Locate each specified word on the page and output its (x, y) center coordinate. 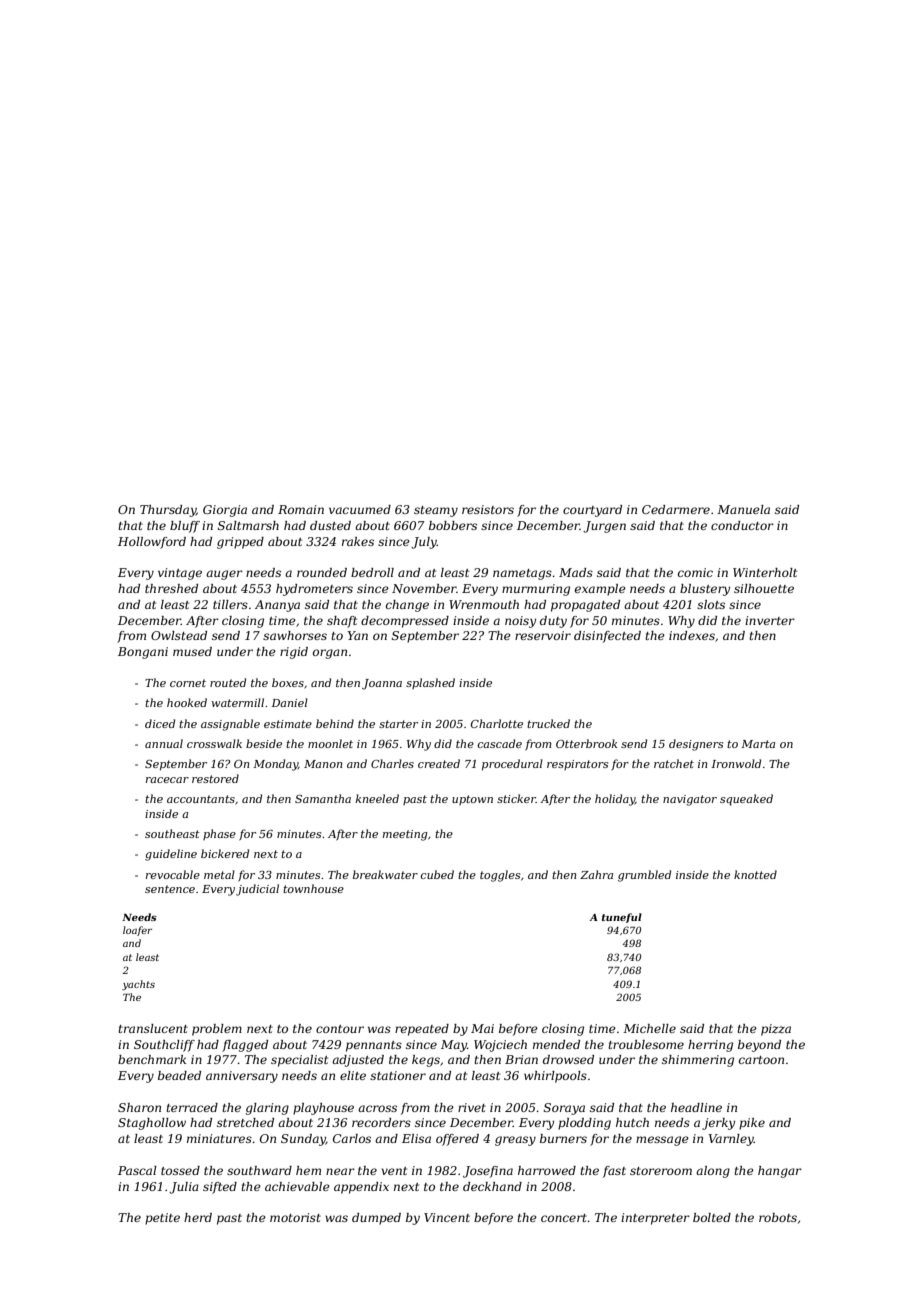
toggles (500, 876)
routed (228, 682)
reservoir (543, 635)
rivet (472, 1107)
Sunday (303, 1140)
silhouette (764, 588)
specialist (299, 1061)
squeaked (746, 800)
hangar (780, 1172)
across (377, 1108)
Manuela (743, 509)
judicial (257, 890)
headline (696, 1107)
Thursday (168, 511)
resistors (488, 509)
